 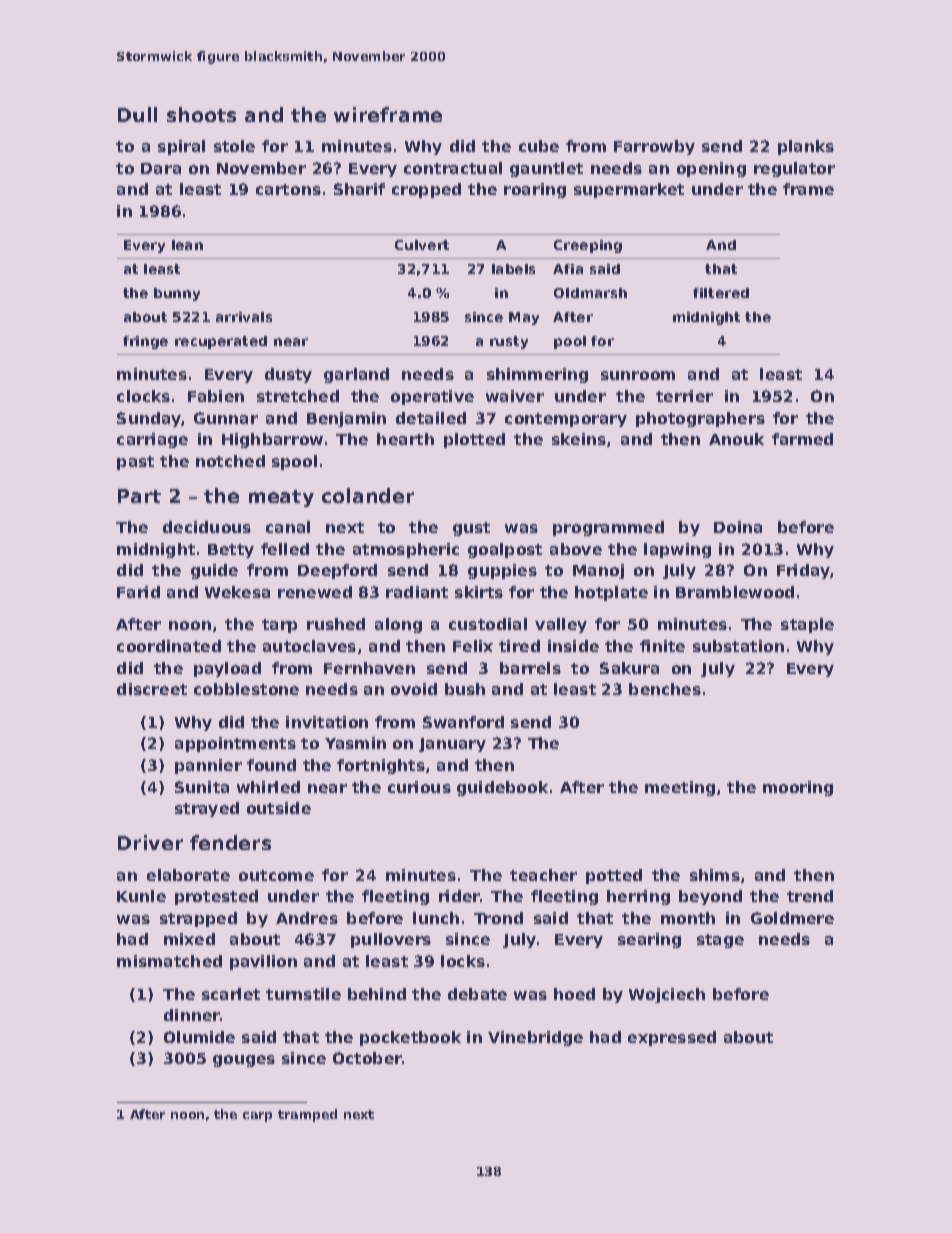 What do you see at coordinates (672, 1038) in the screenshot?
I see `expressed` at bounding box center [672, 1038].
